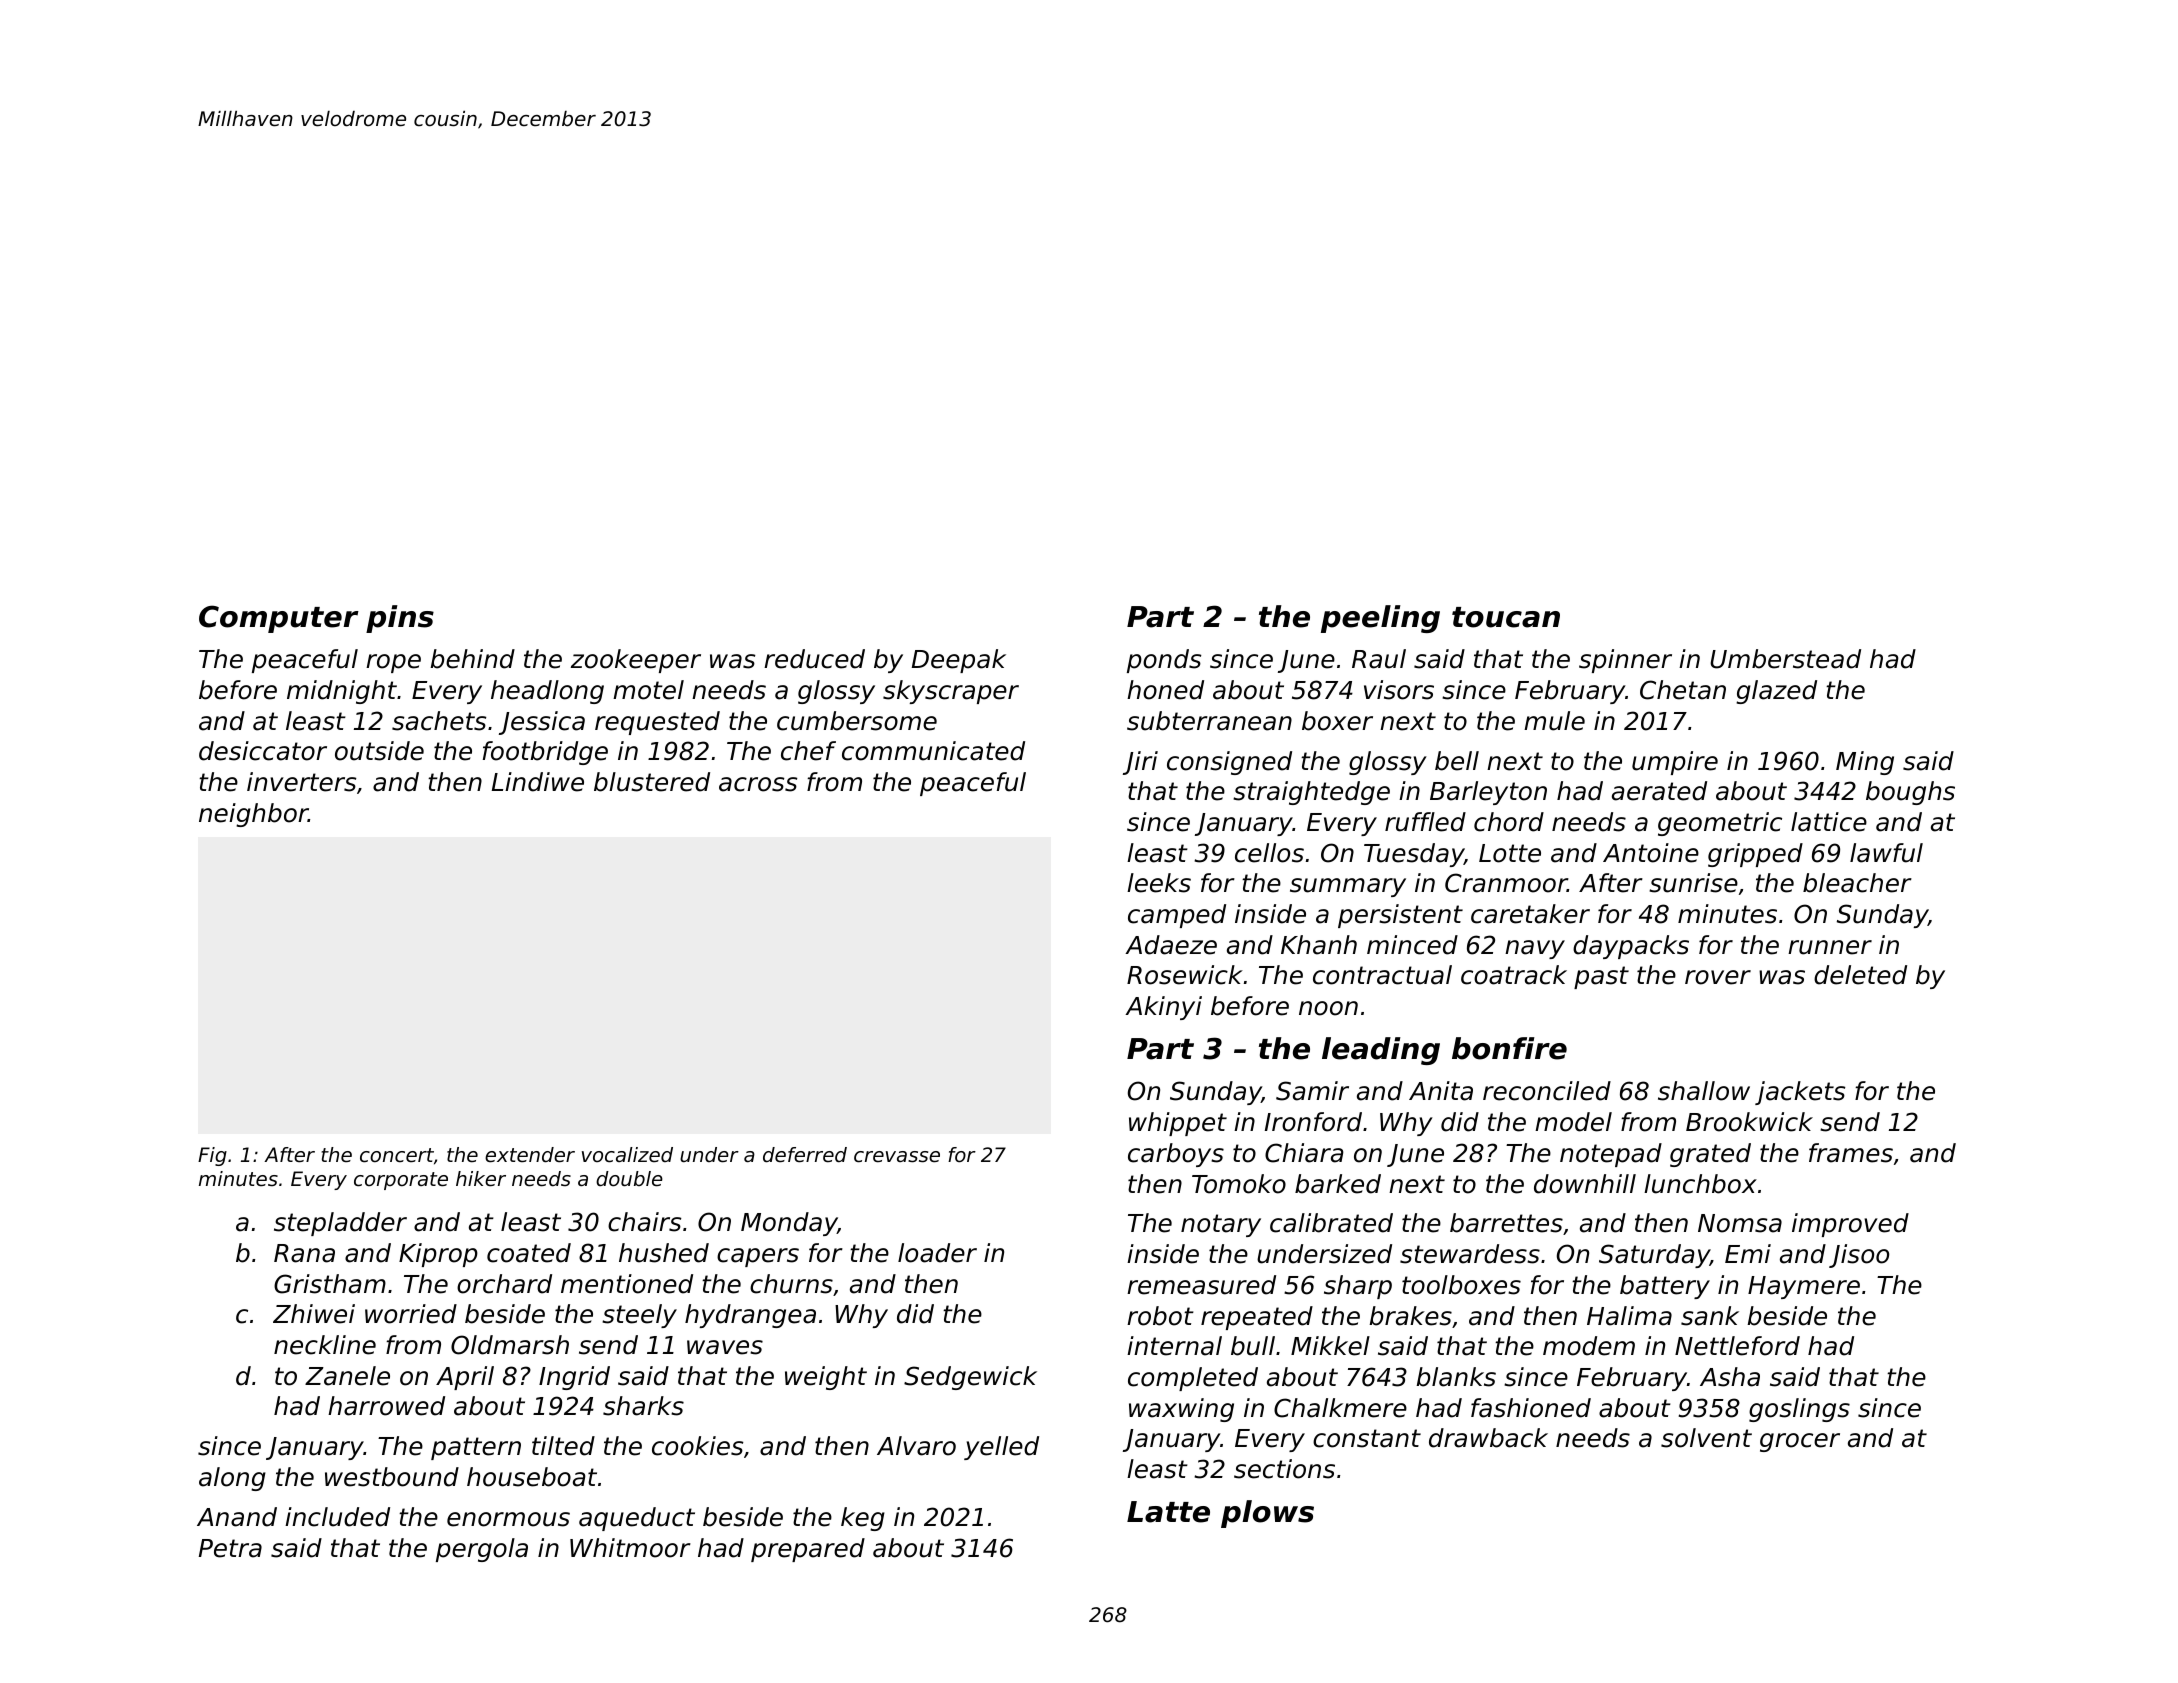 This screenshot has height=1683, width=2178. I want to click on umpire, so click(1675, 763).
